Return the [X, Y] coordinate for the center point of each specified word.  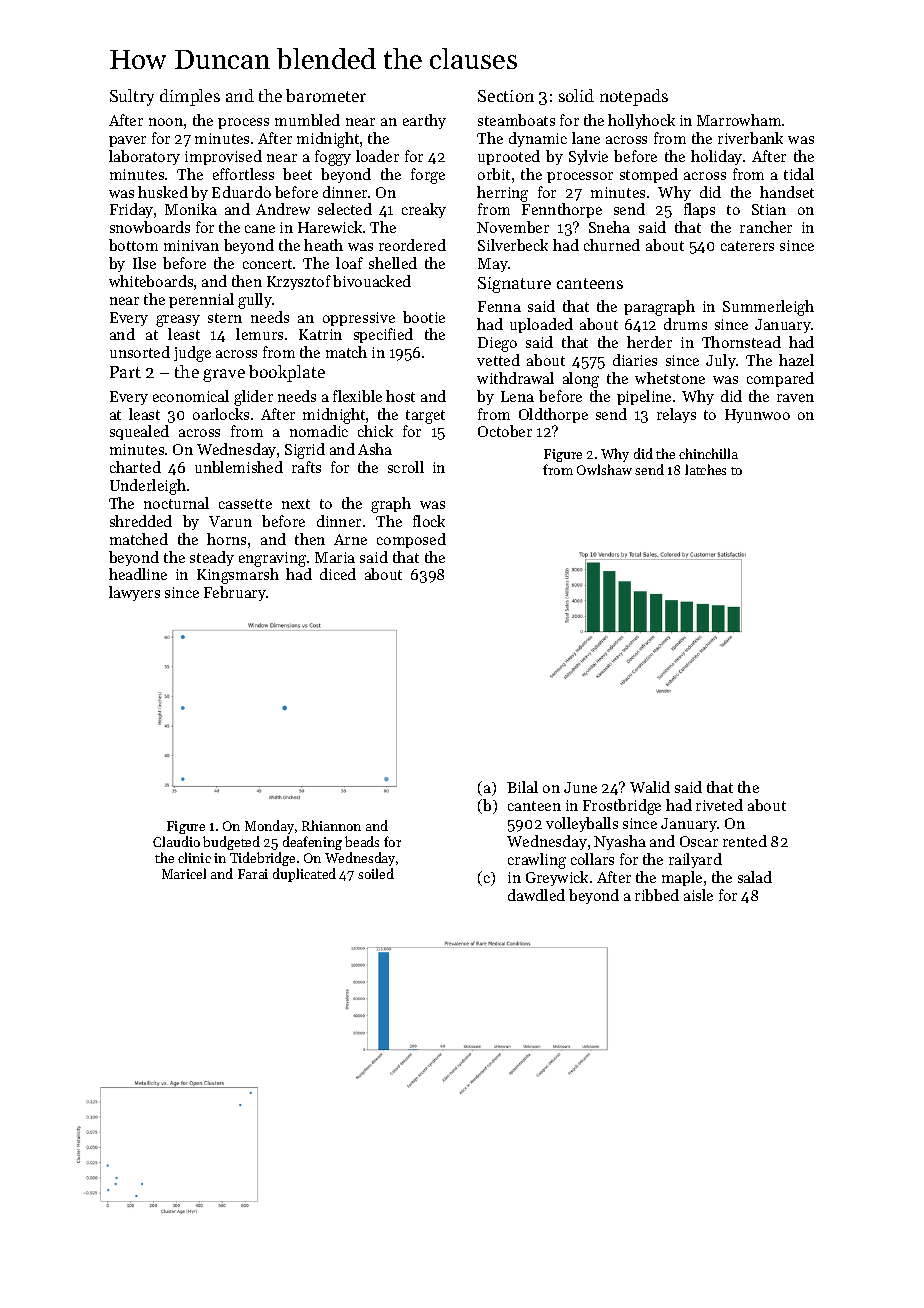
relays [676, 415]
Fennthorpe [562, 210]
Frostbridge [622, 807]
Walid [650, 787]
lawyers [134, 593]
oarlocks [221, 414]
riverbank [750, 138]
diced [338, 574]
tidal [799, 174]
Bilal [522, 787]
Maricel [184, 873]
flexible [357, 396]
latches [705, 469]
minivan [191, 245]
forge [428, 176]
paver [127, 141]
